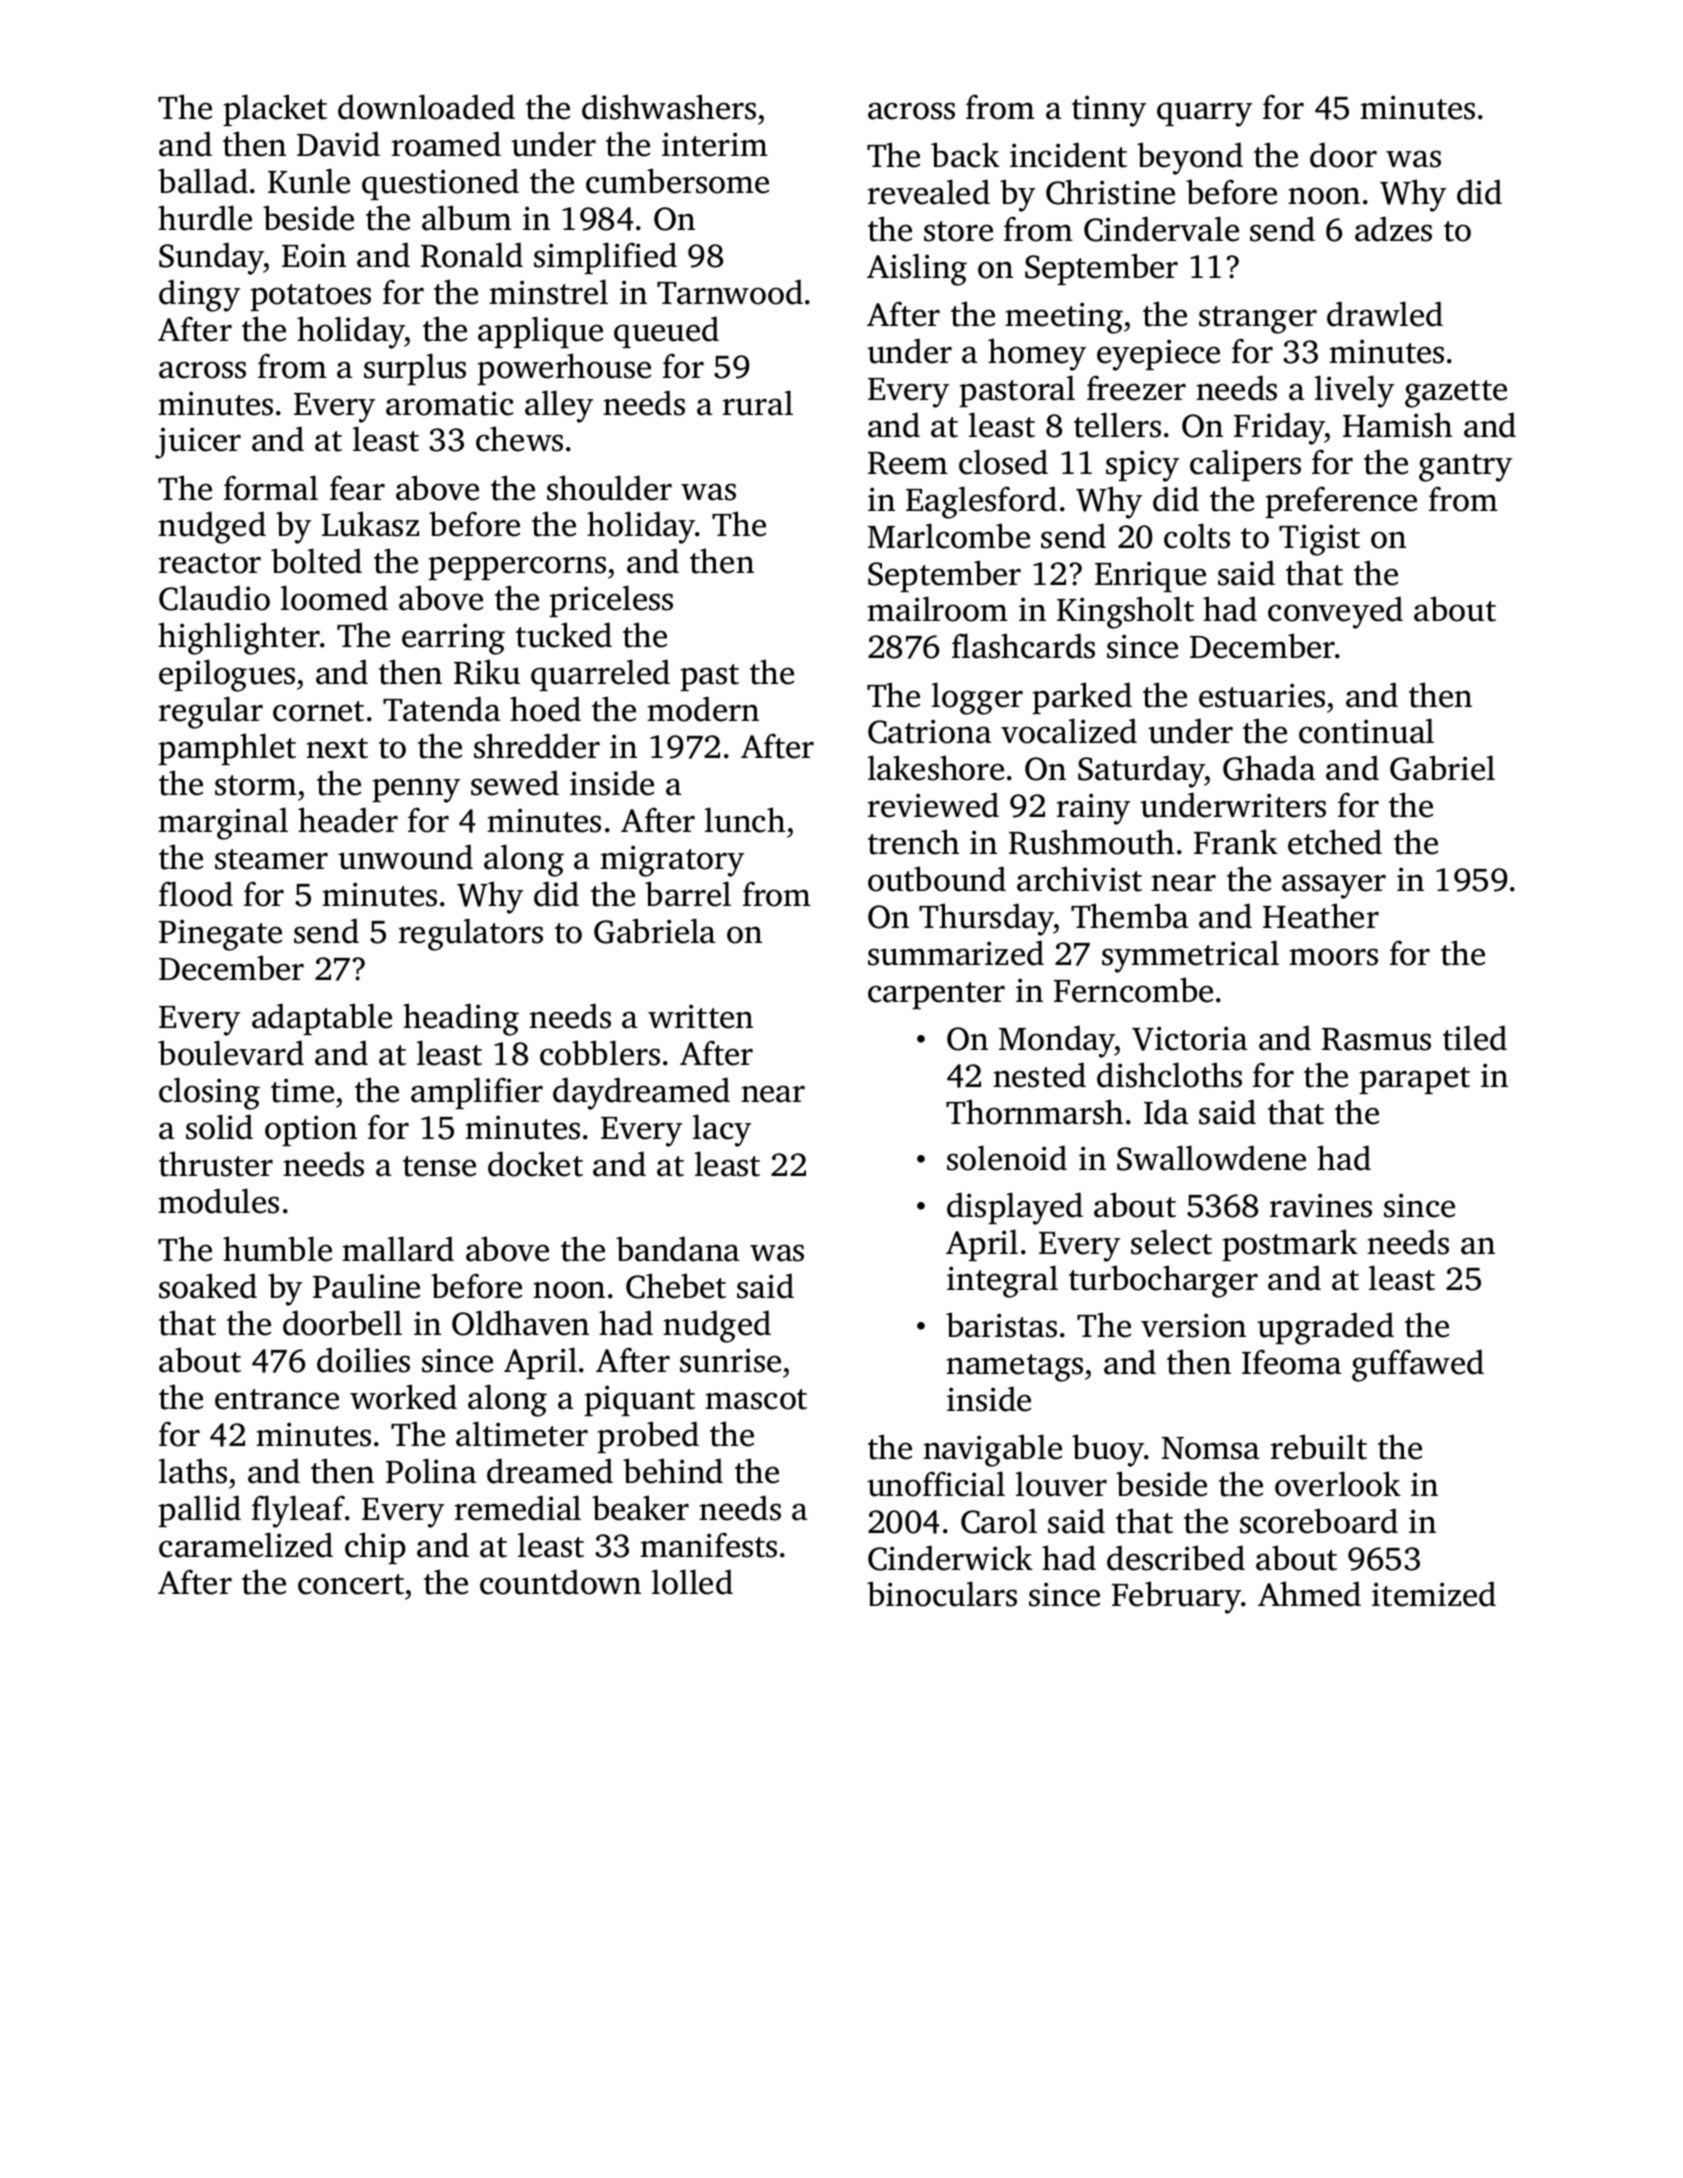  Describe the element at coordinates (277, 1399) in the image. I see `entrance` at that location.
